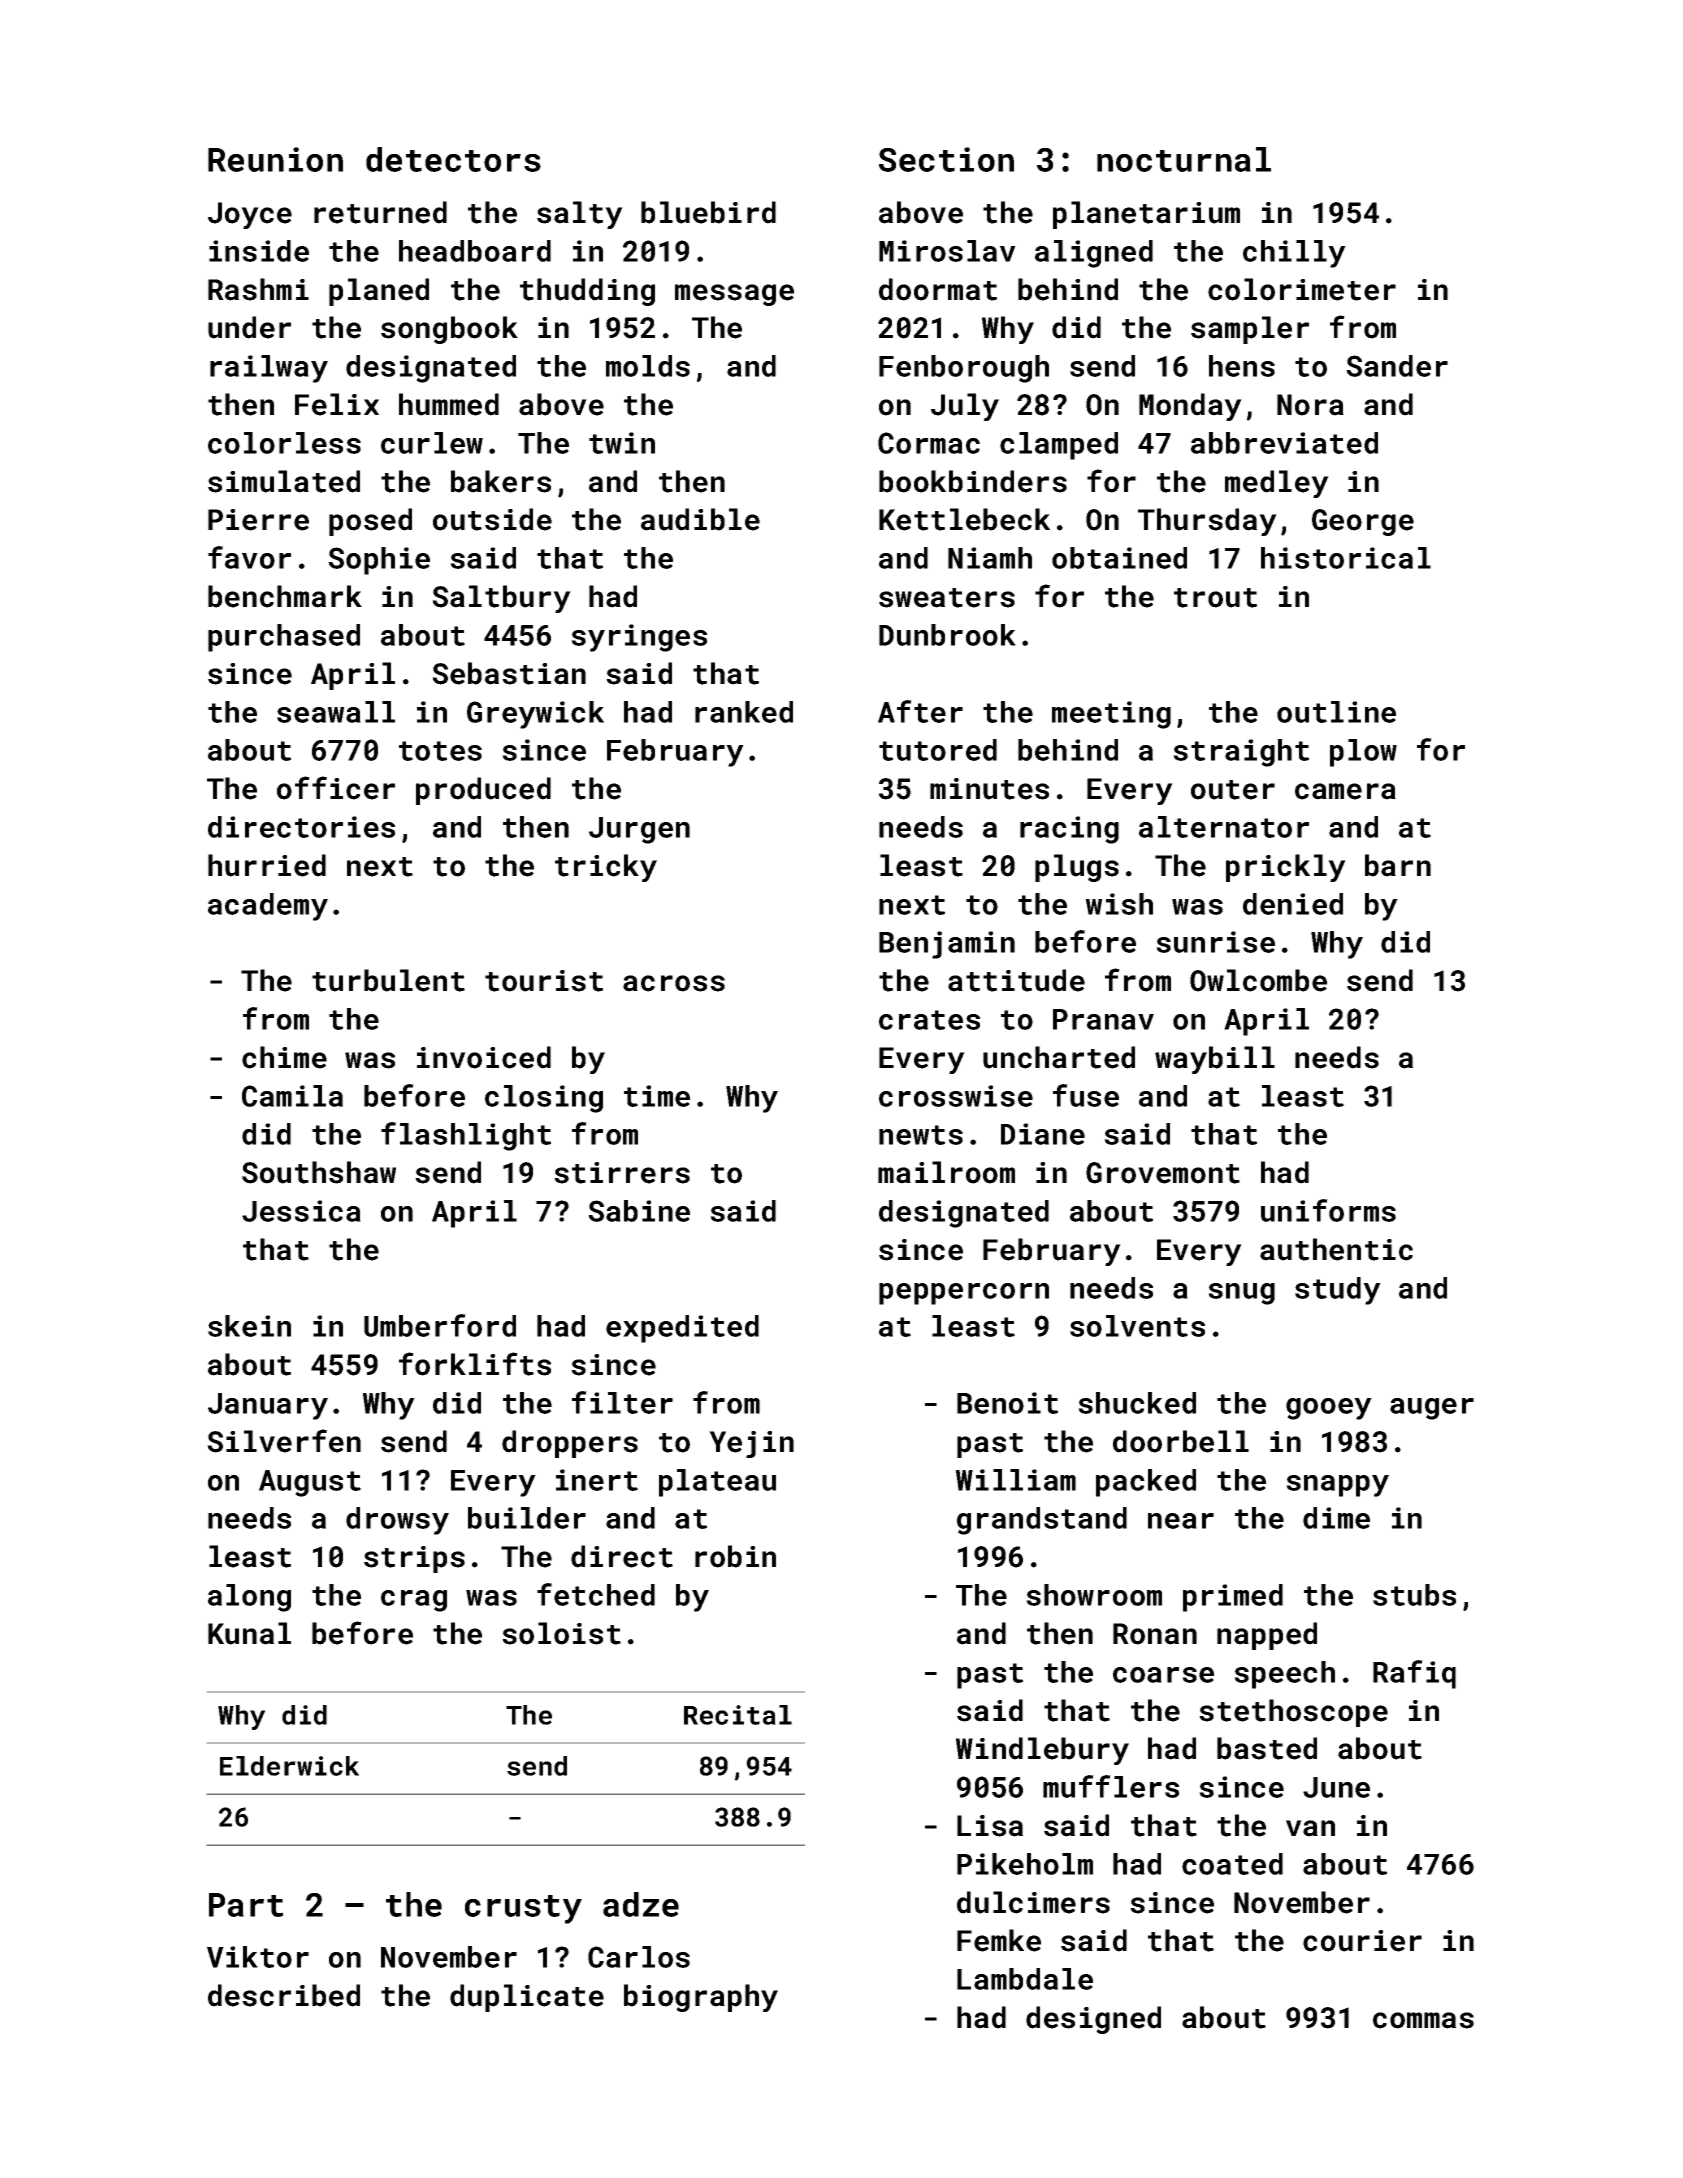 The width and height of the screenshot is (1683, 2178). What do you see at coordinates (1155, 1634) in the screenshot?
I see `Ronan` at bounding box center [1155, 1634].
